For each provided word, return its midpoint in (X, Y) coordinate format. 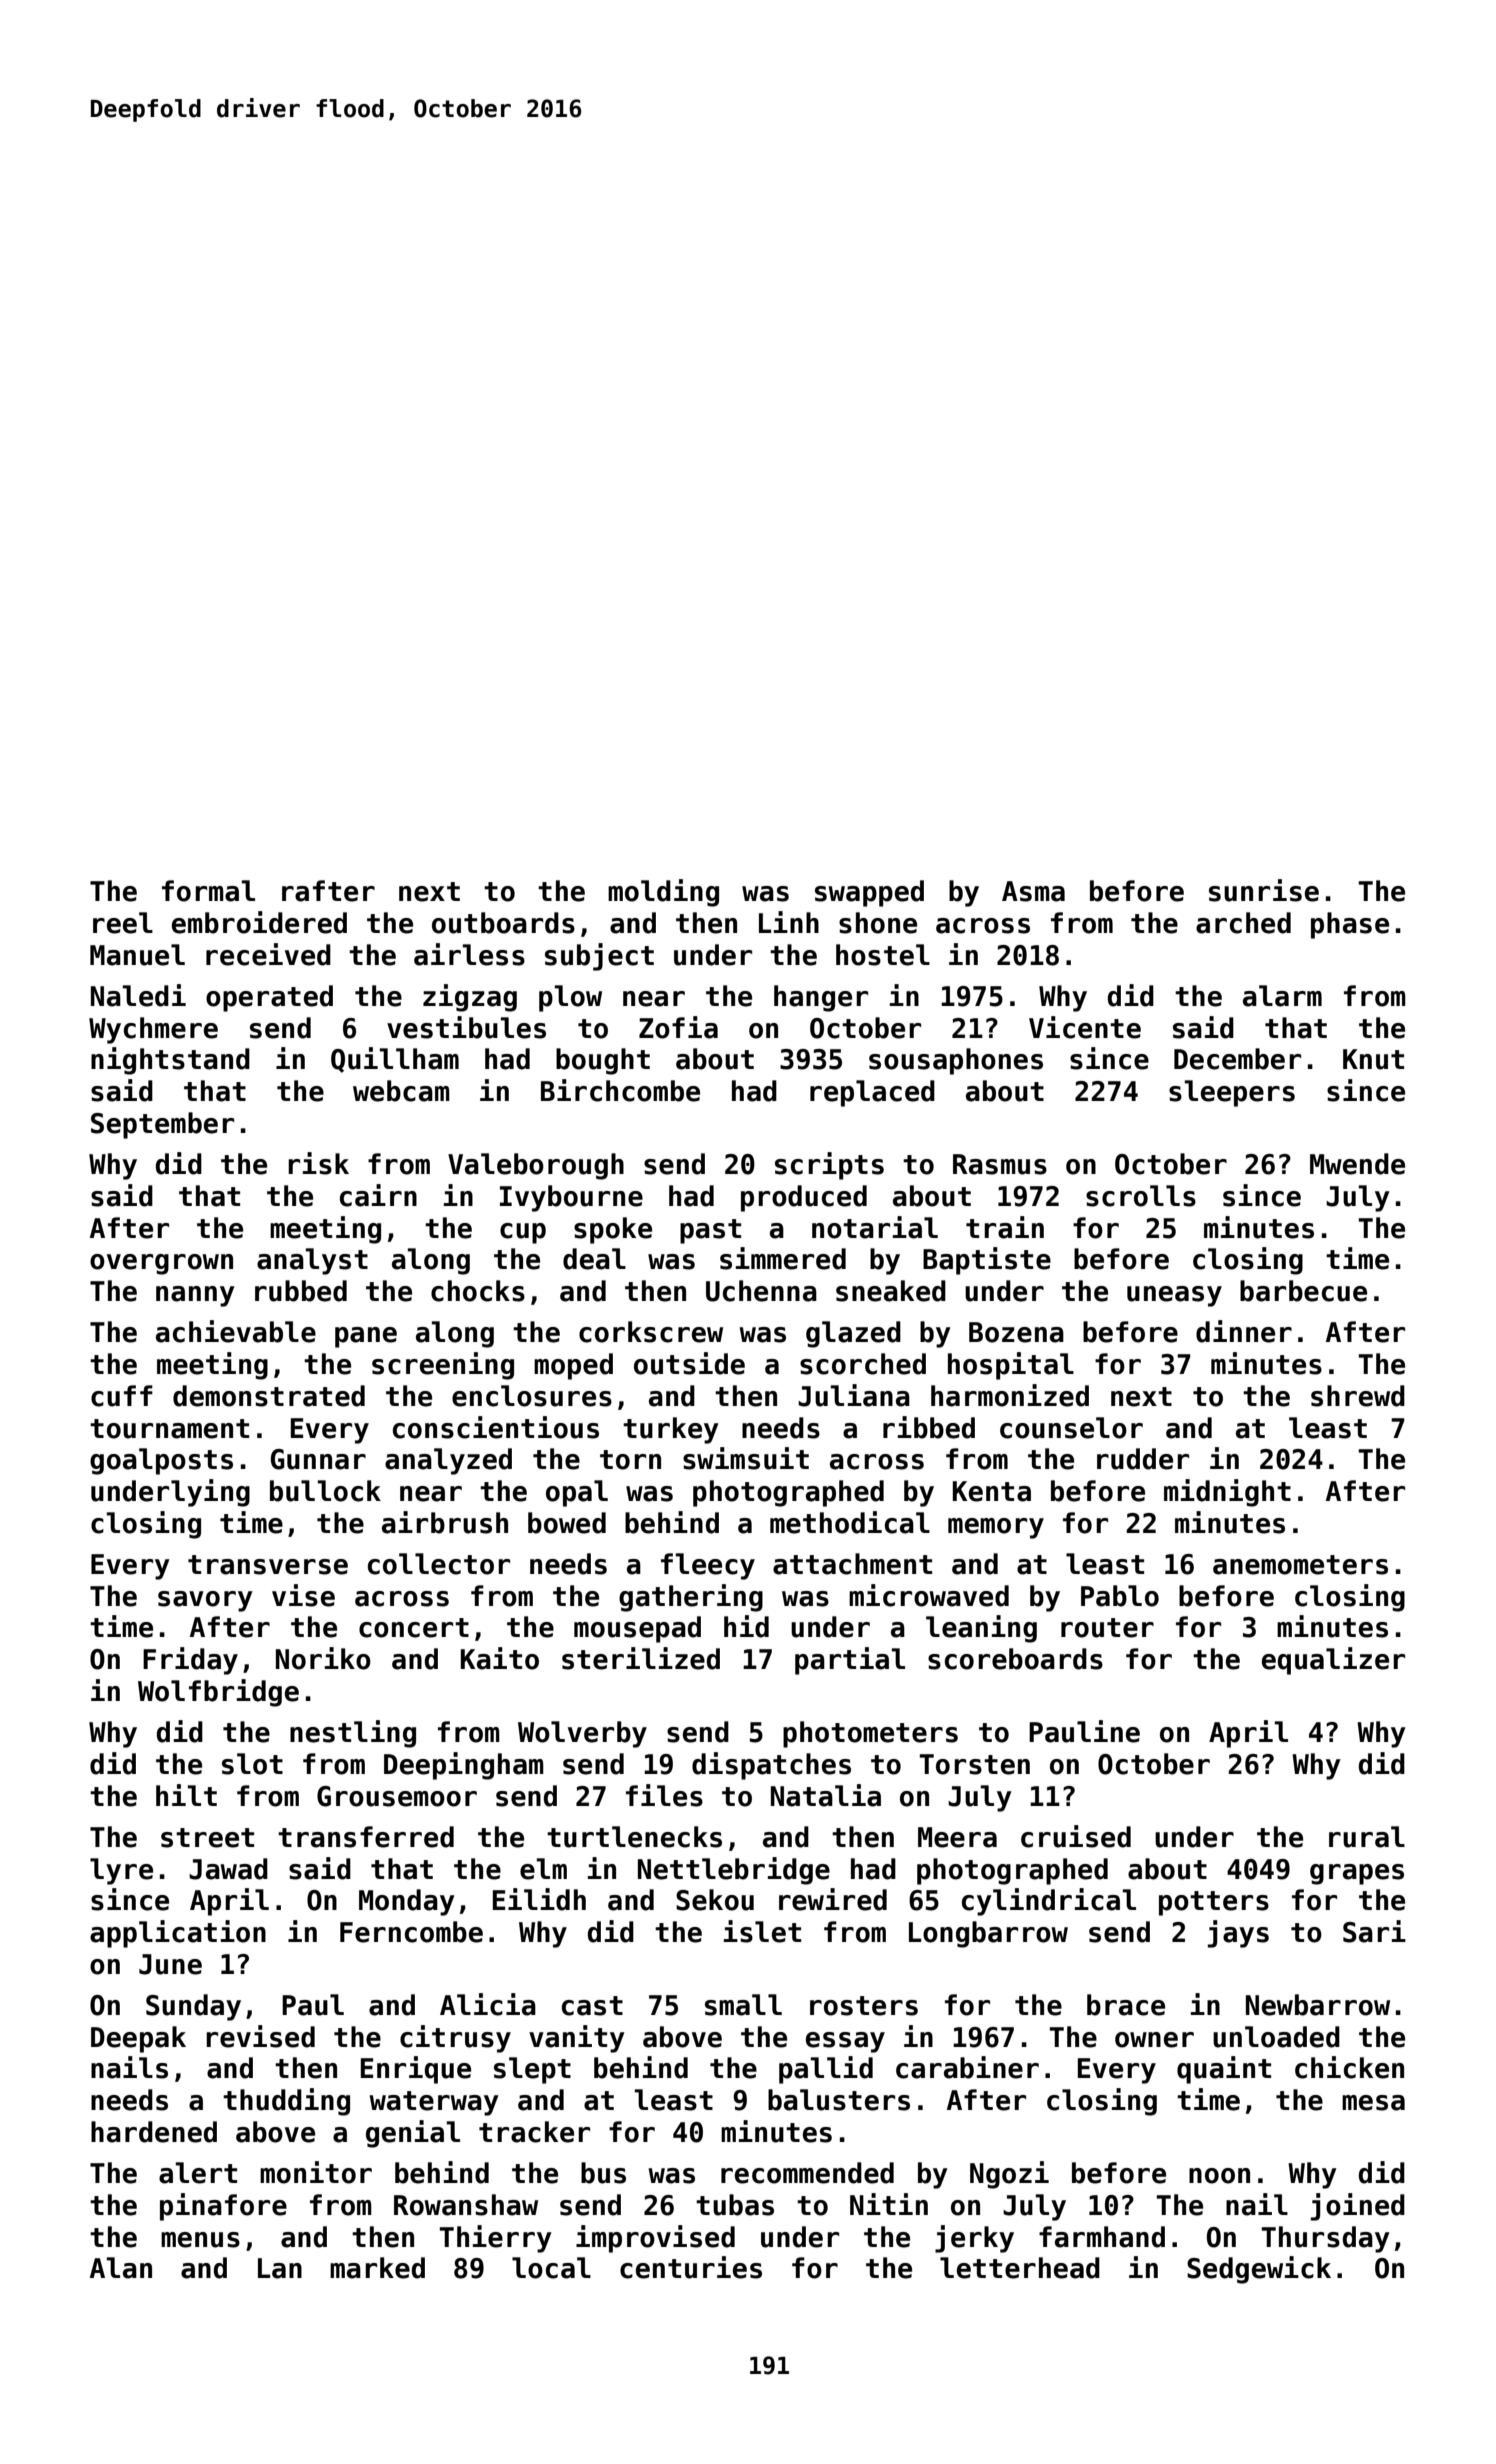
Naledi (138, 995)
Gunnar (318, 1459)
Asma (1033, 891)
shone (878, 923)
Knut (1373, 1059)
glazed (853, 1334)
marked (377, 2268)
